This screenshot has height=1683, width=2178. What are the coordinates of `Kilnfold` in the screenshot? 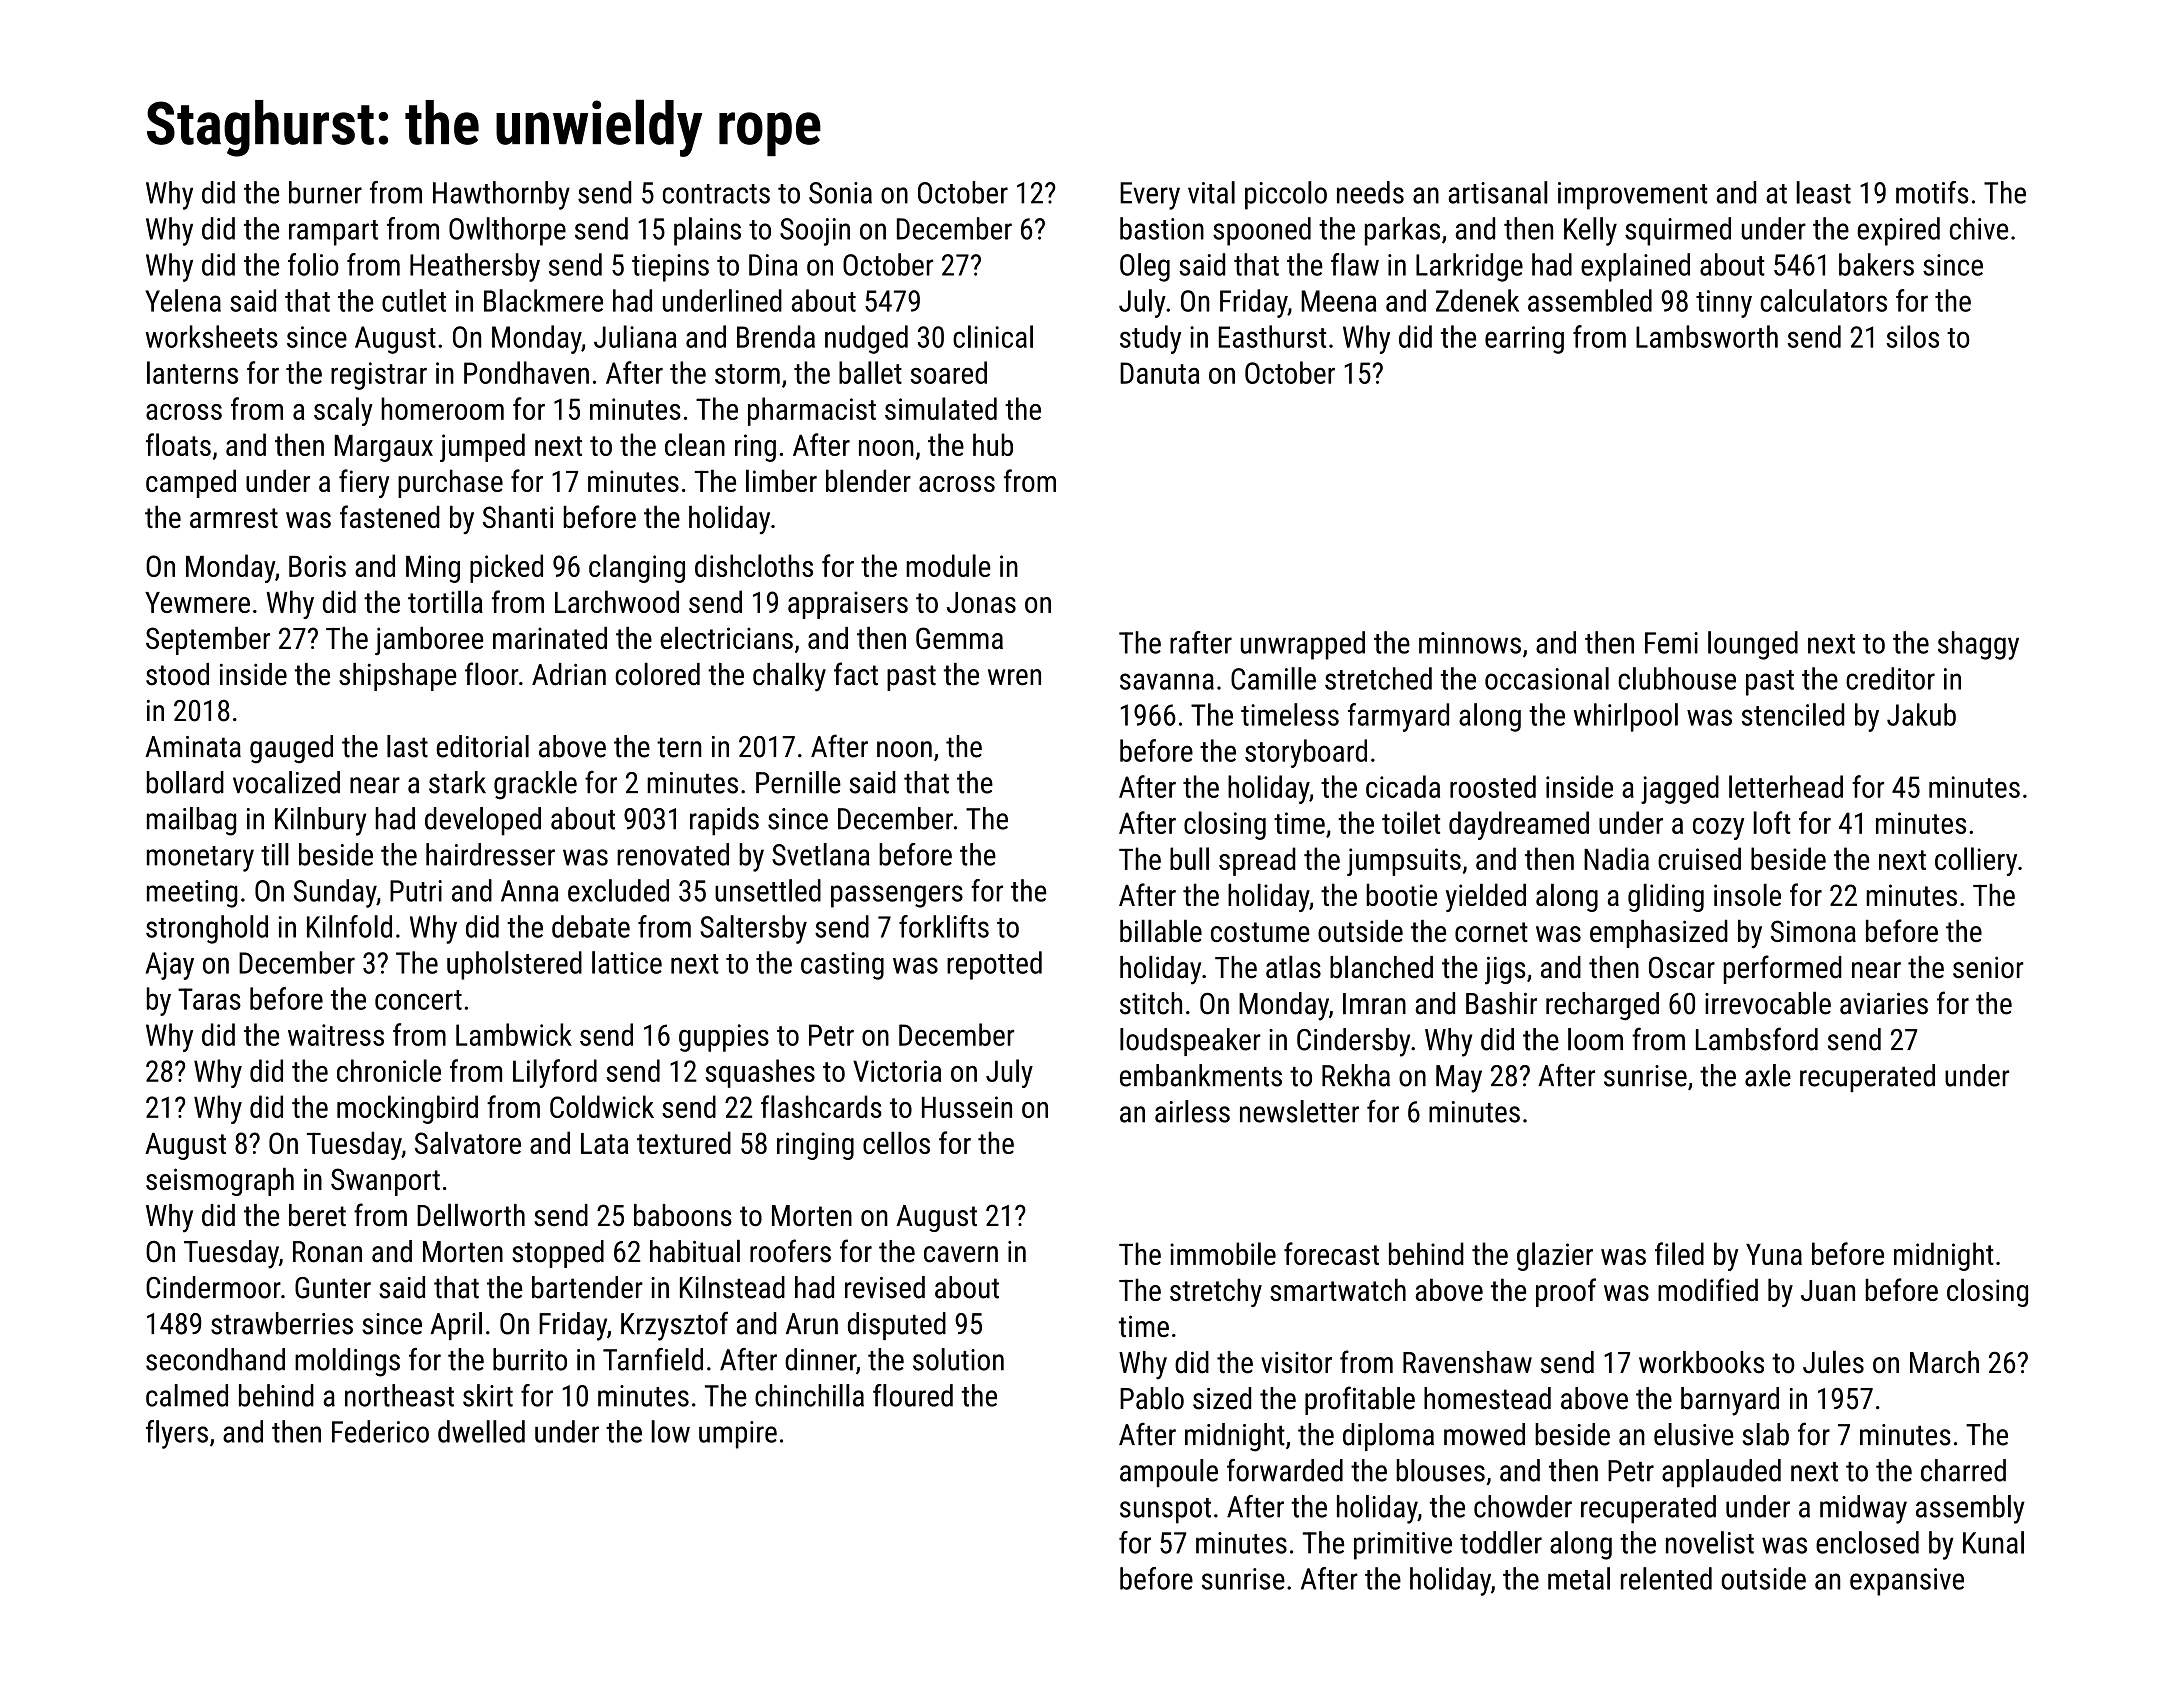 It's located at (349, 926).
